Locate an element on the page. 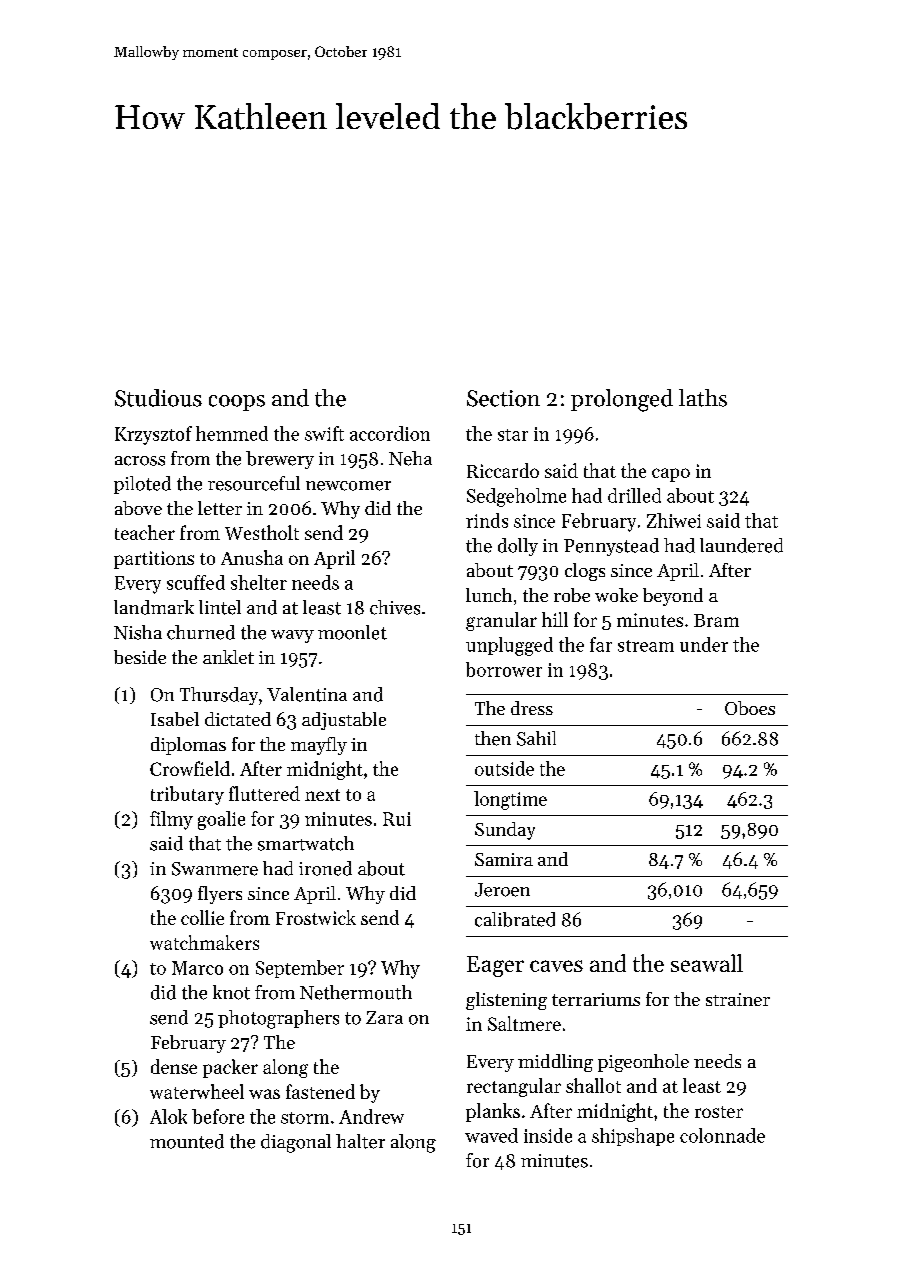 Image resolution: width=902 pixels, height=1280 pixels. laths is located at coordinates (703, 398).
